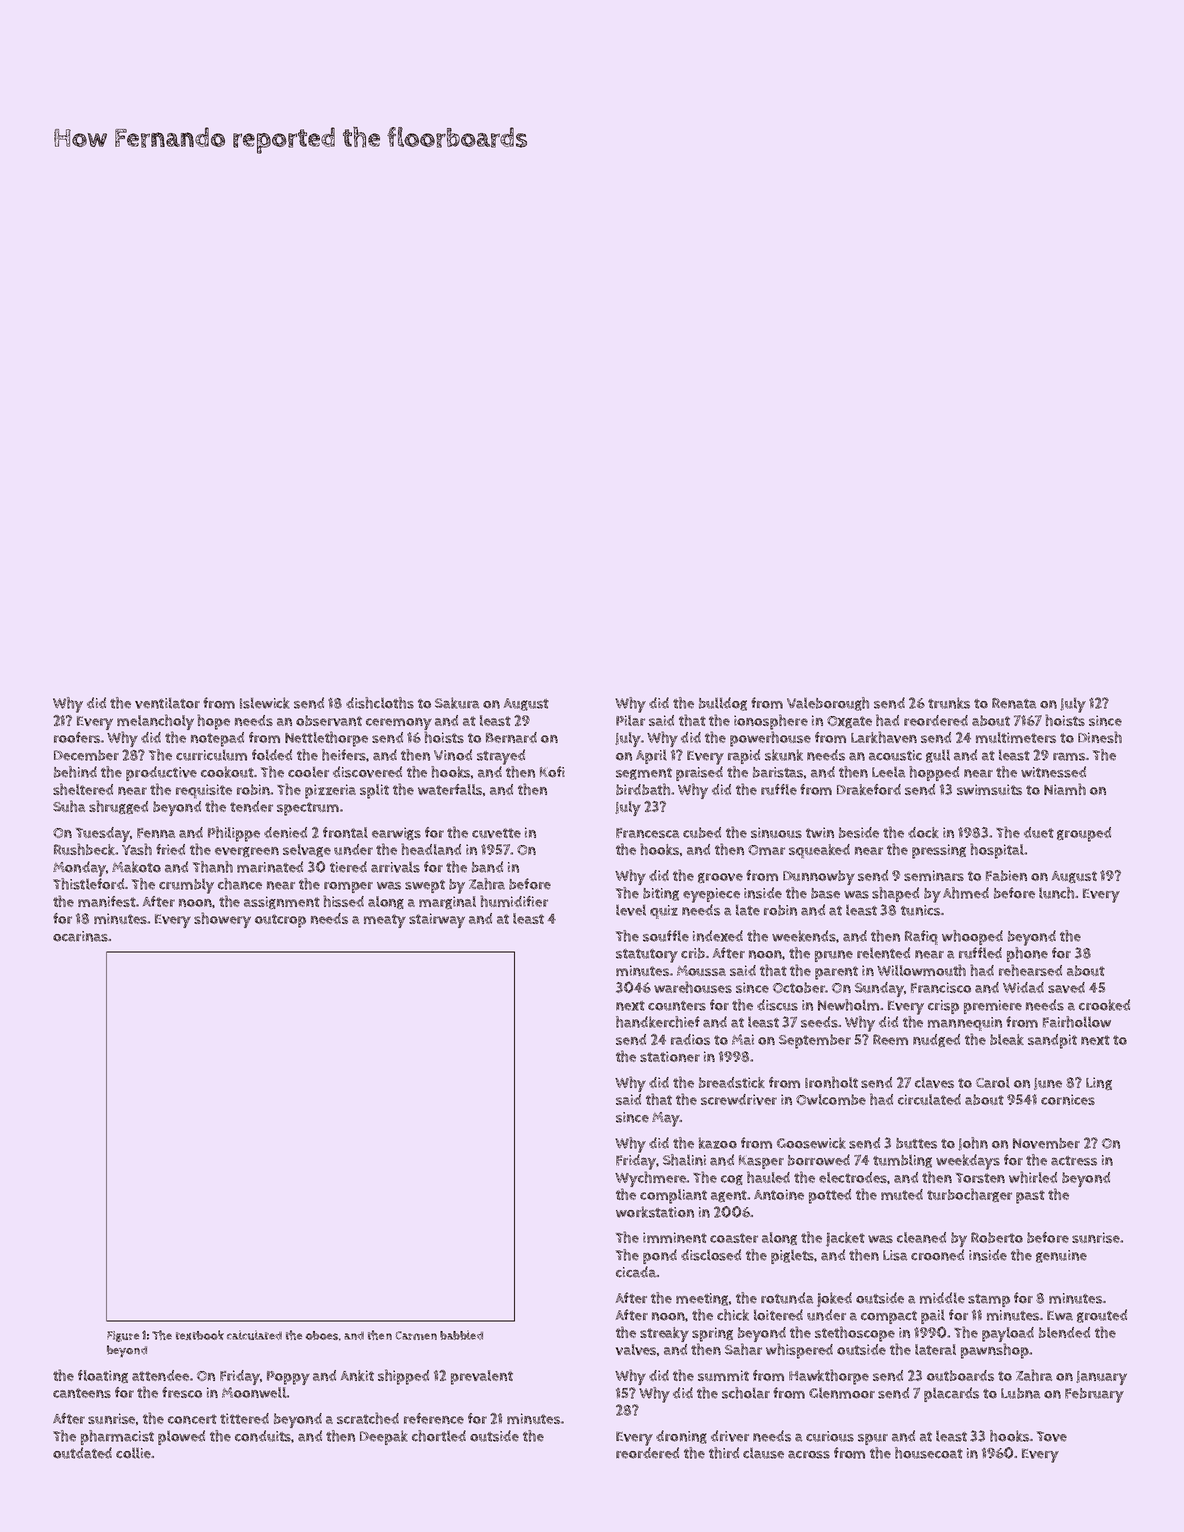  What do you see at coordinates (828, 704) in the image?
I see `Valeborough` at bounding box center [828, 704].
